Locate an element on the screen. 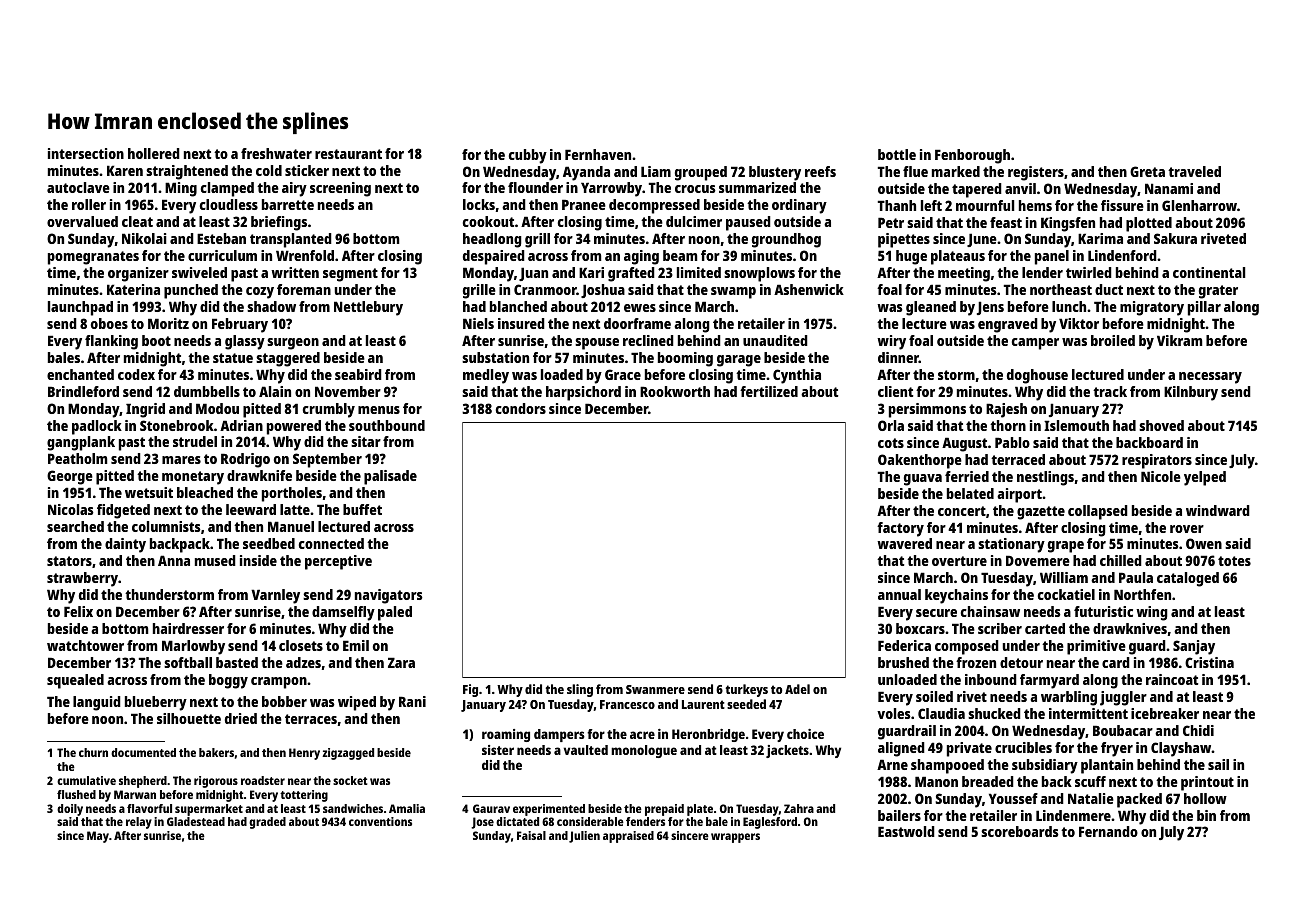 This screenshot has width=1308, height=924. Zahra is located at coordinates (799, 808).
